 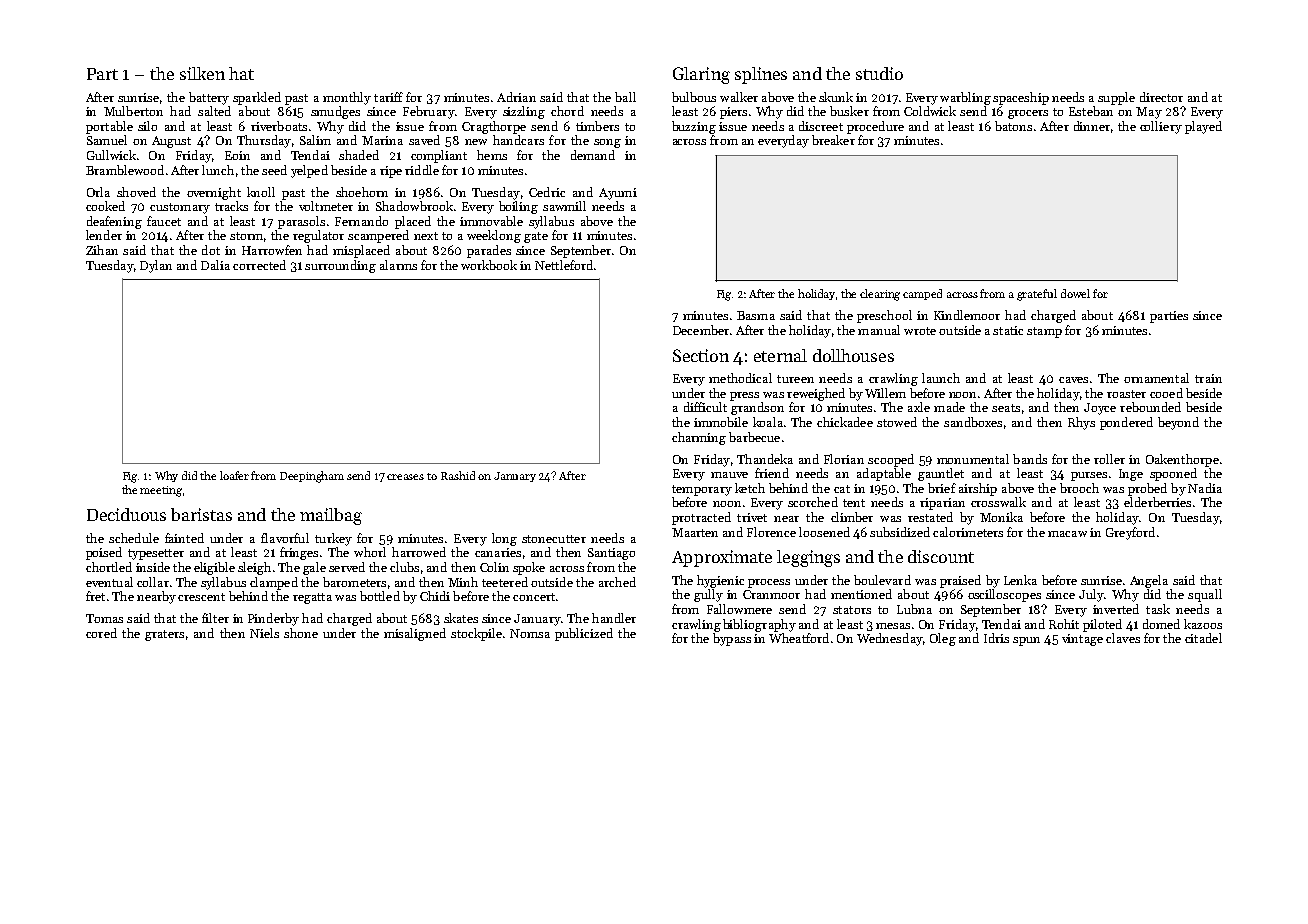 I want to click on Dylan, so click(x=156, y=266).
